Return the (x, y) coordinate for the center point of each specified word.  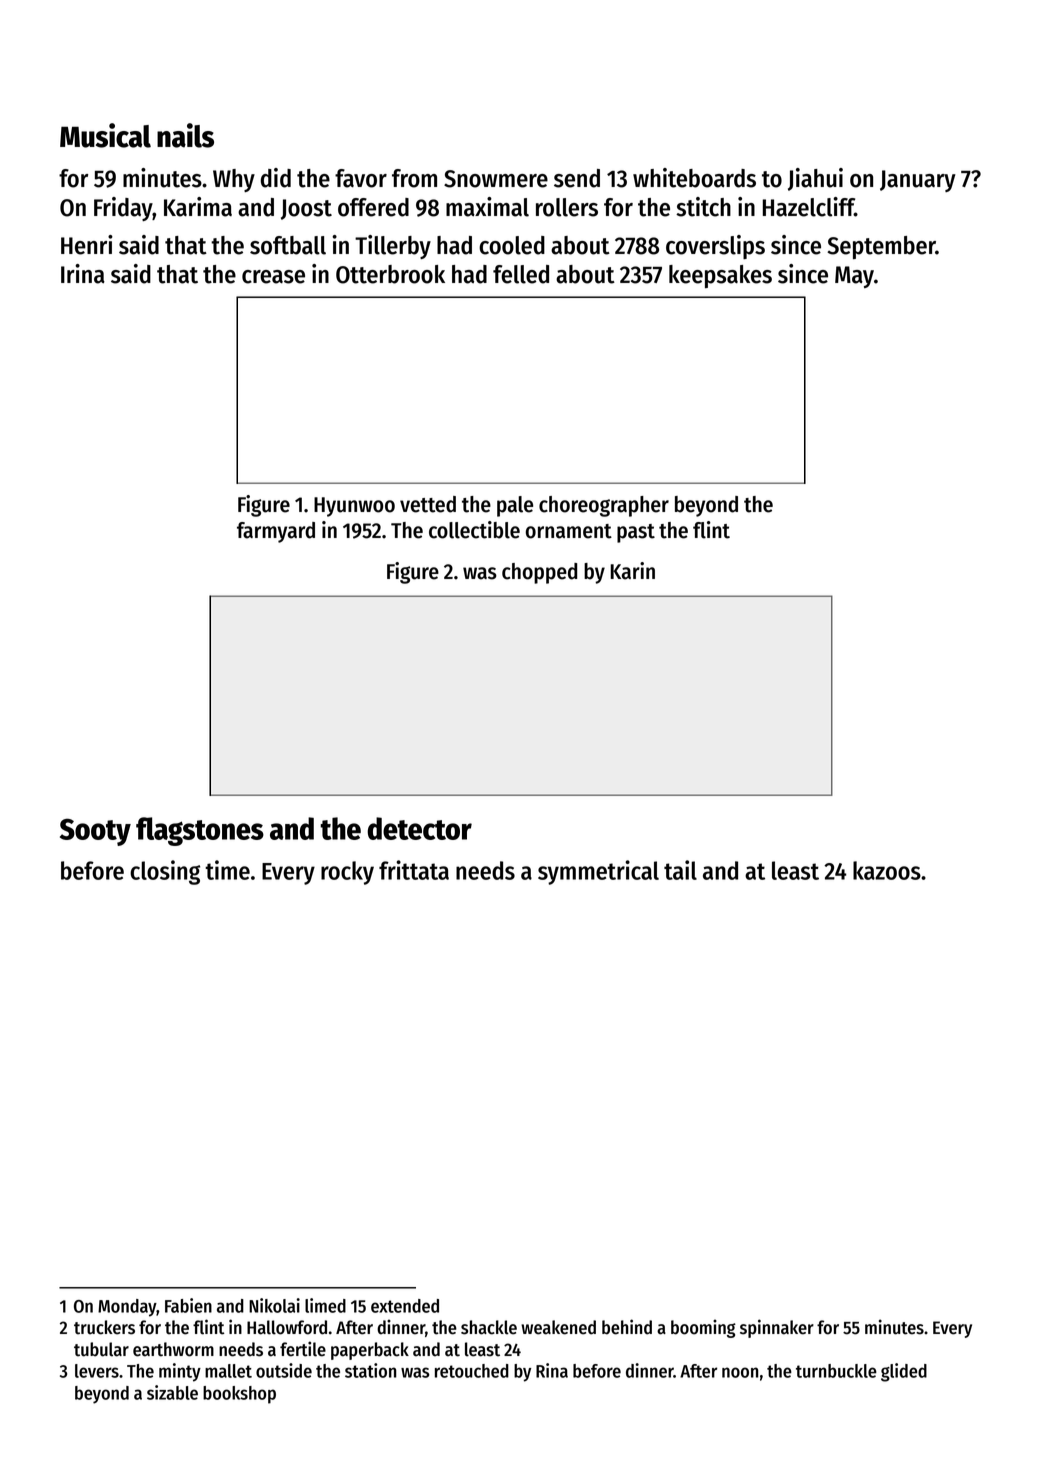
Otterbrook (390, 274)
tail (680, 870)
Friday (123, 209)
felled (521, 274)
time (227, 870)
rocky (347, 873)
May (854, 277)
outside (284, 1370)
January (918, 181)
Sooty (95, 832)
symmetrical (598, 872)
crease (273, 277)
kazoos (887, 870)
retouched (472, 1371)
